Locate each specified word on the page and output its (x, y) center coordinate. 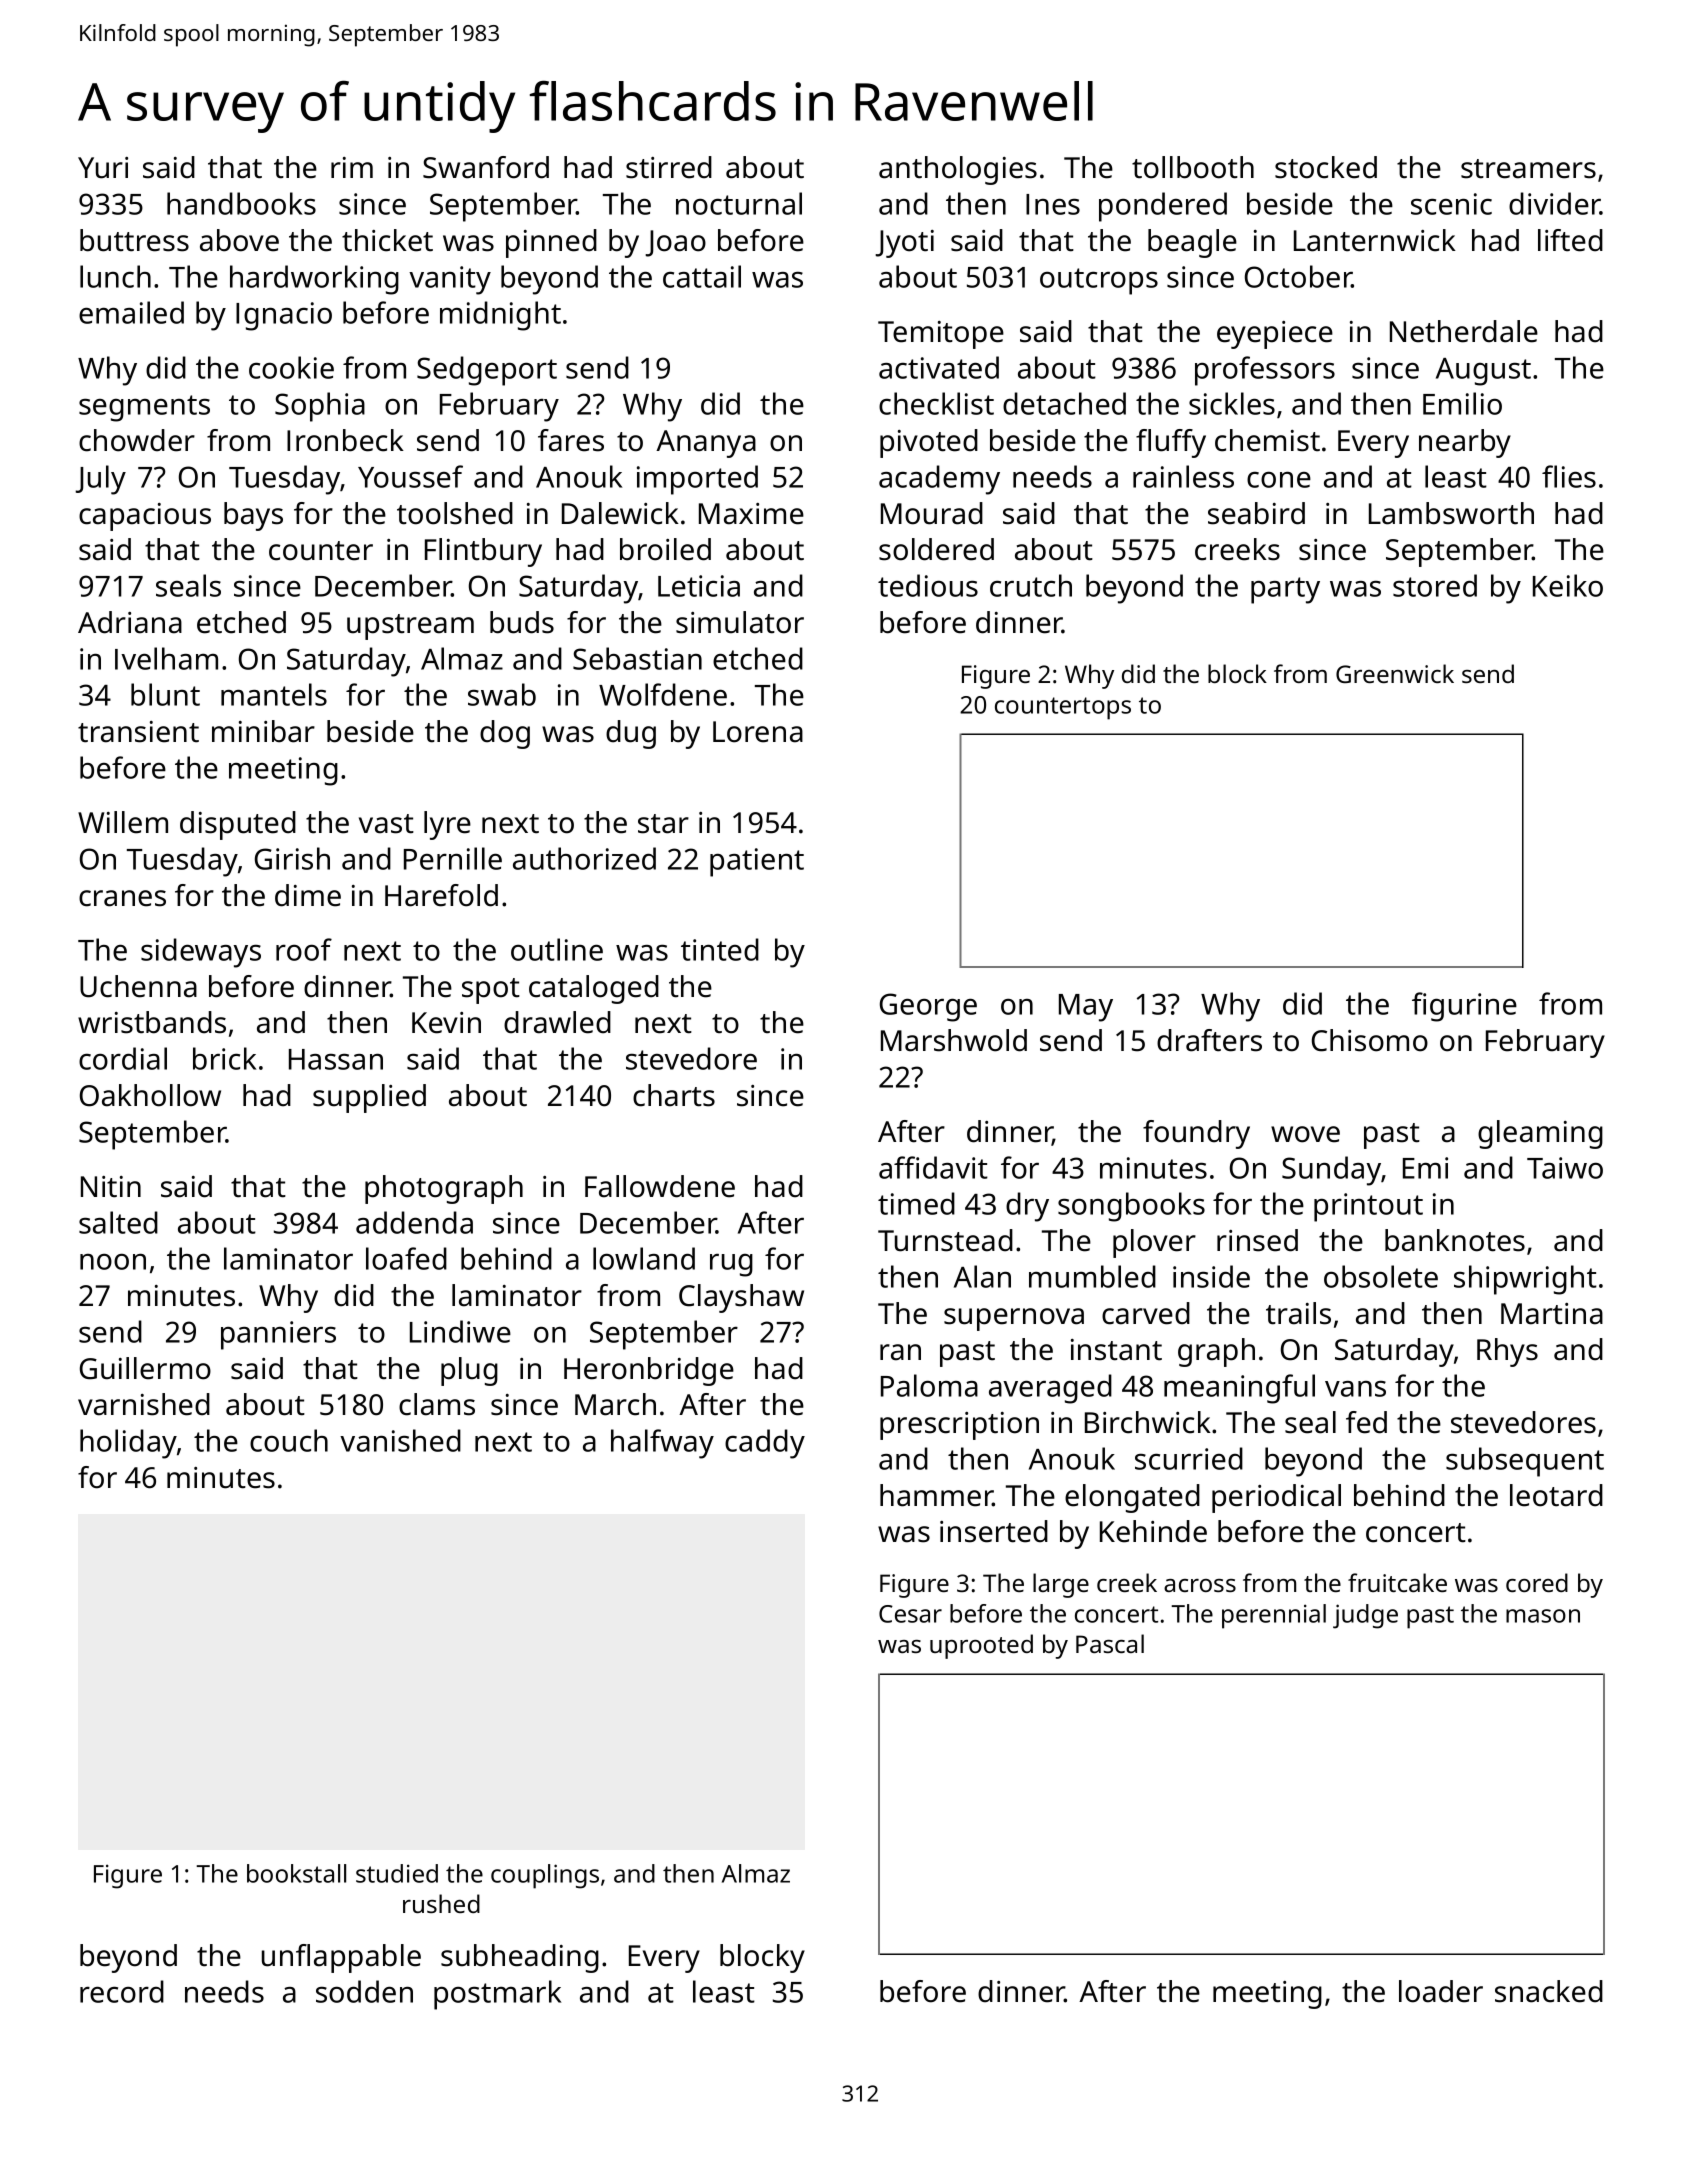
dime (308, 895)
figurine (1464, 1007)
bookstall (296, 1873)
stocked (1326, 167)
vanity (450, 280)
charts (674, 1095)
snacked (1549, 1991)
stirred (669, 167)
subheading (520, 1958)
